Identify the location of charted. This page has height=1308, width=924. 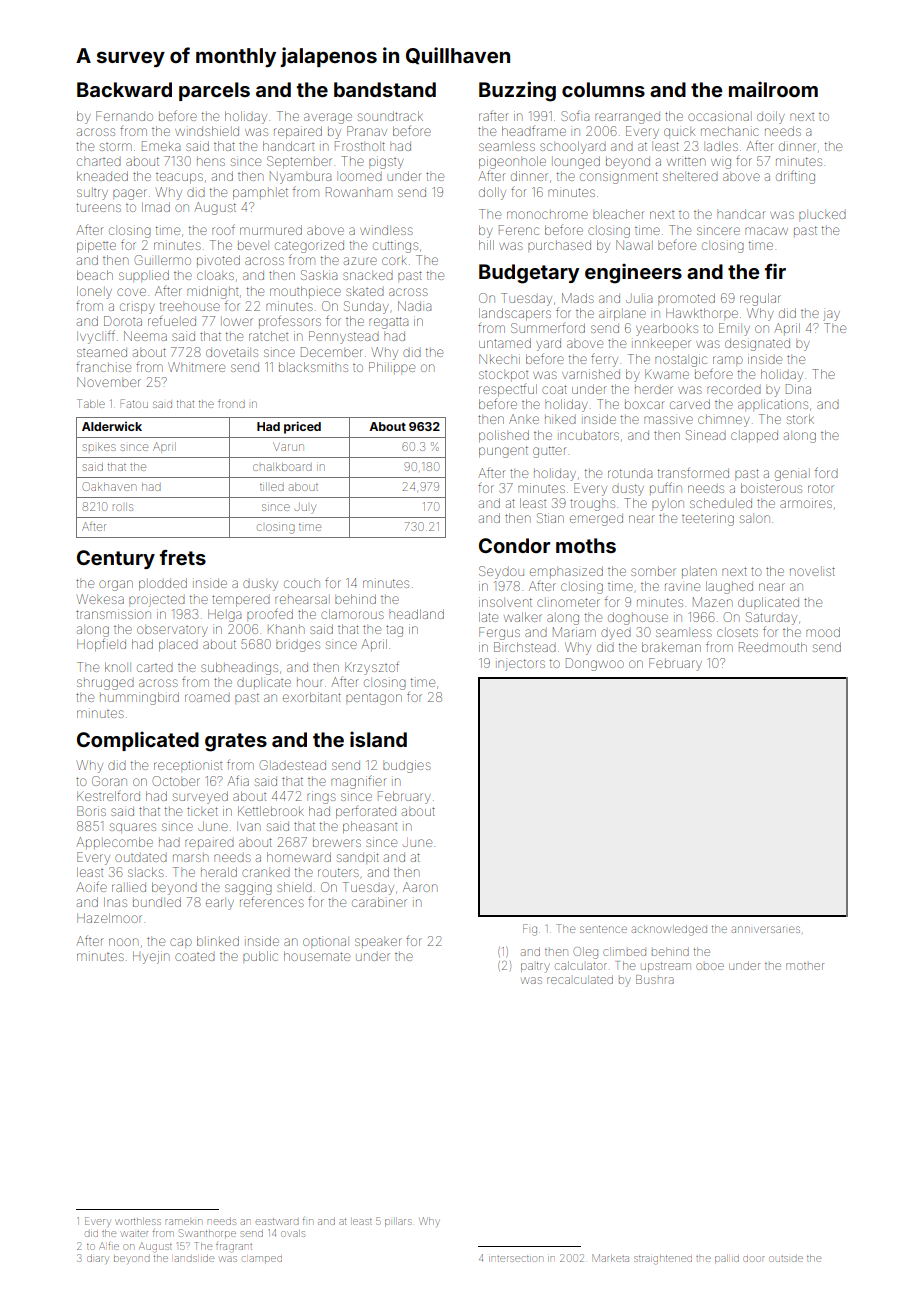
(99, 162).
